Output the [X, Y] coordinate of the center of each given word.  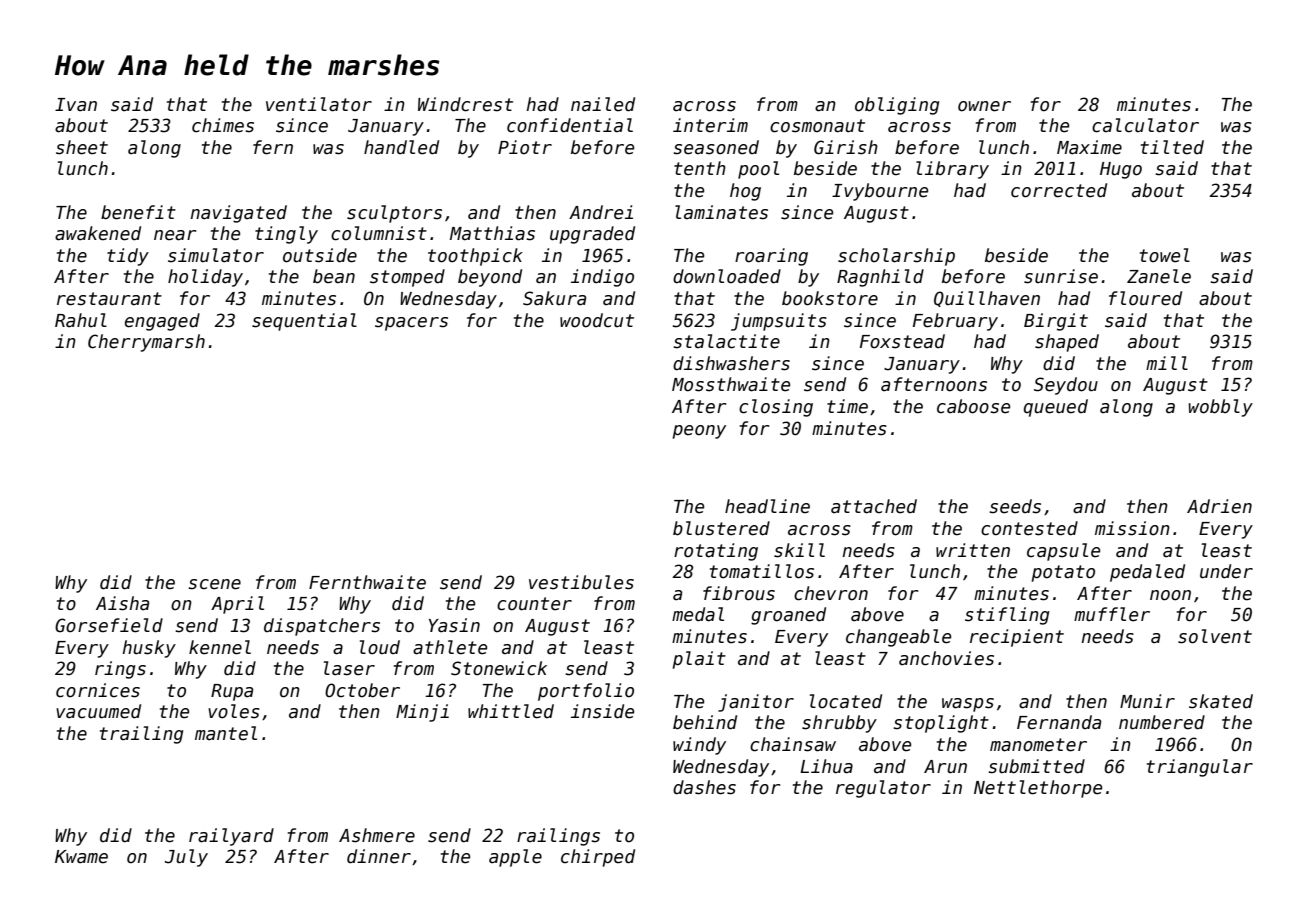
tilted [1172, 147]
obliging [897, 106]
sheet [82, 147]
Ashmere [377, 835]
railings [558, 837]
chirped [598, 858]
